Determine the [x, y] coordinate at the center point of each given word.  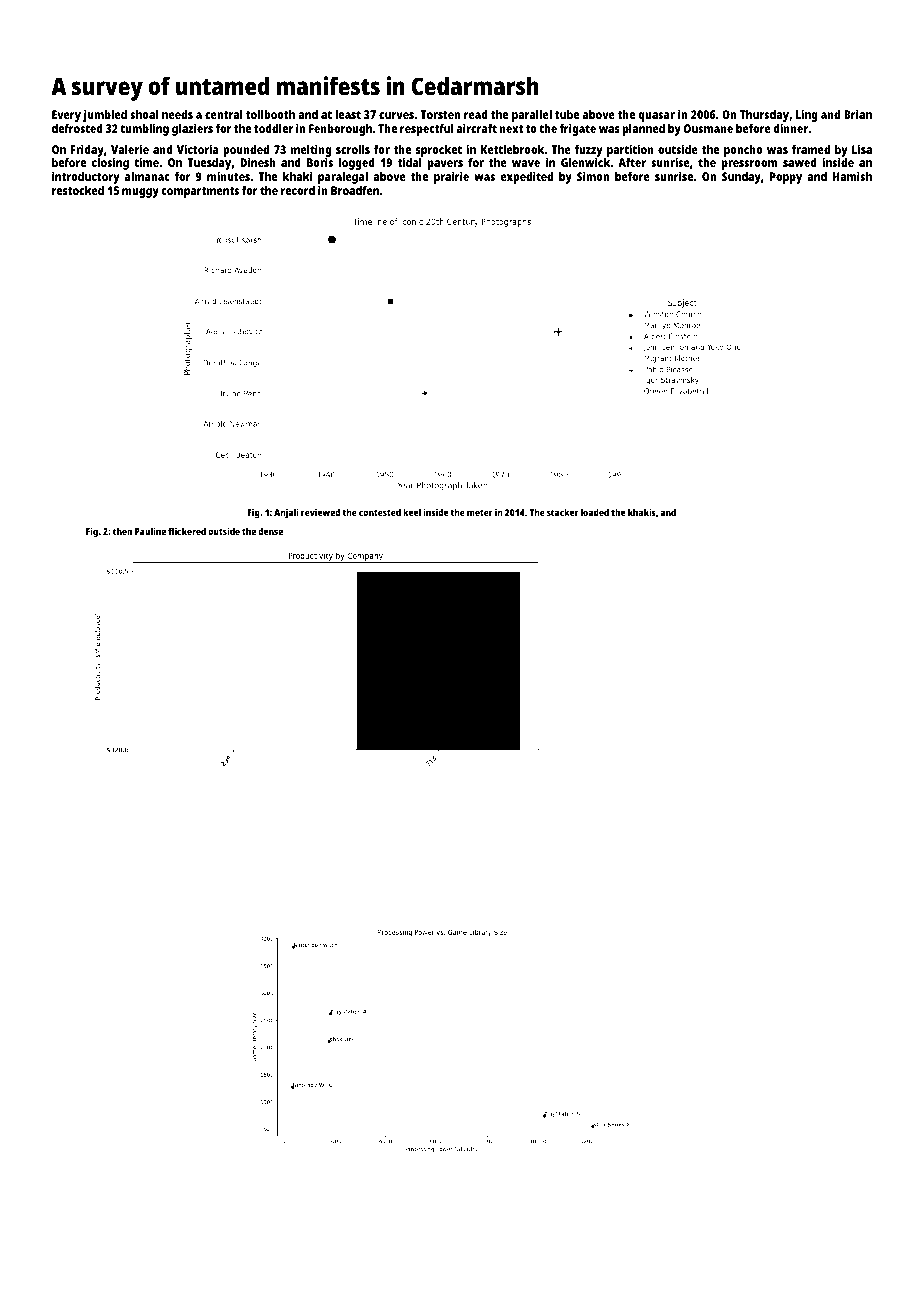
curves [396, 115]
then [122, 531]
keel [412, 512]
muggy [140, 193]
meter [480, 512]
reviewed [320, 512]
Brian [858, 114]
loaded [595, 512]
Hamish [852, 176]
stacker [562, 512]
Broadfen [355, 190]
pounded [246, 151]
